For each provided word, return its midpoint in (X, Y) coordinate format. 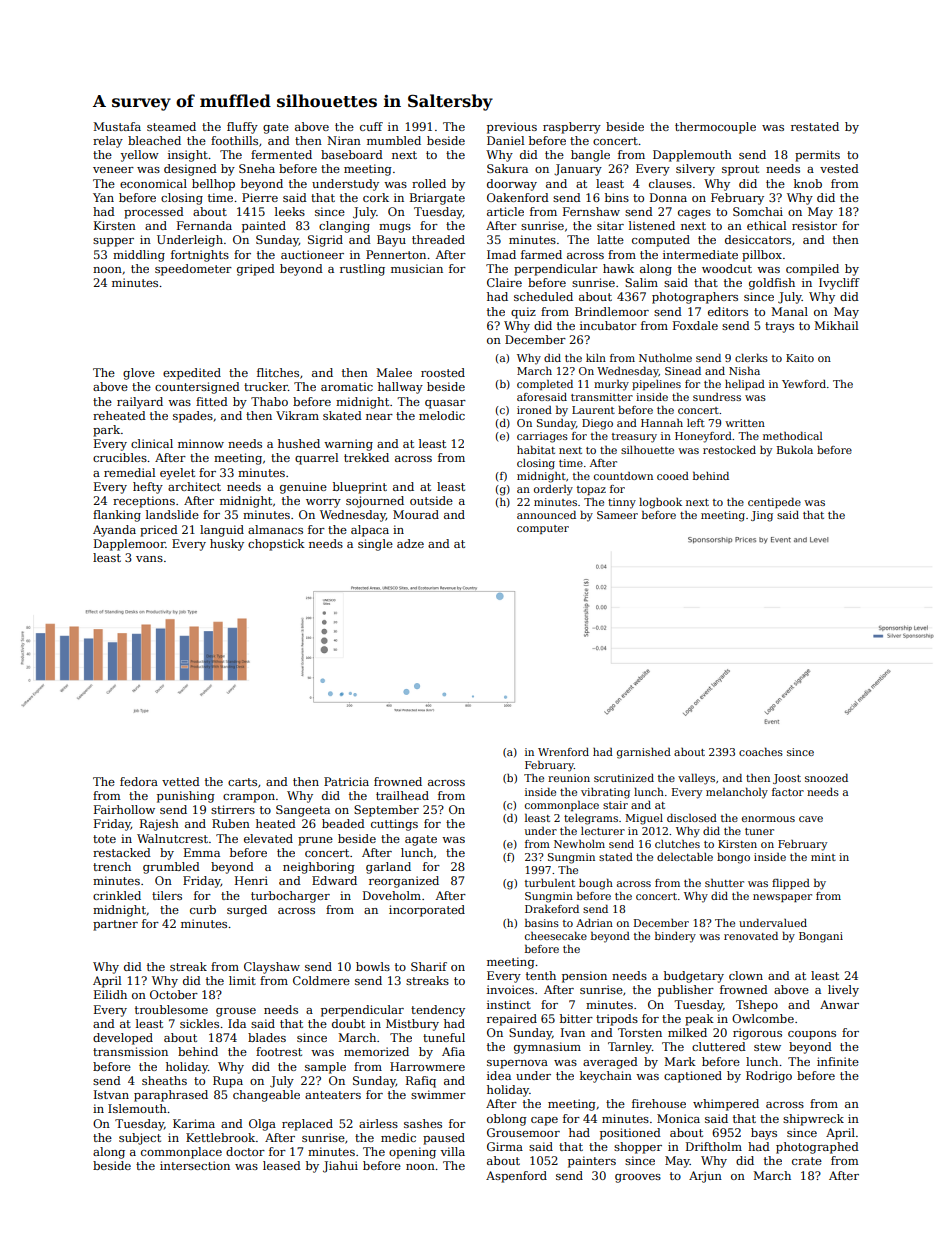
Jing (762, 516)
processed (154, 213)
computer (543, 529)
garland (388, 868)
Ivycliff (839, 284)
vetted (181, 781)
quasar (445, 404)
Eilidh (110, 994)
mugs (395, 228)
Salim (641, 282)
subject (140, 1139)
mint (823, 857)
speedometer (193, 270)
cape (544, 1121)
